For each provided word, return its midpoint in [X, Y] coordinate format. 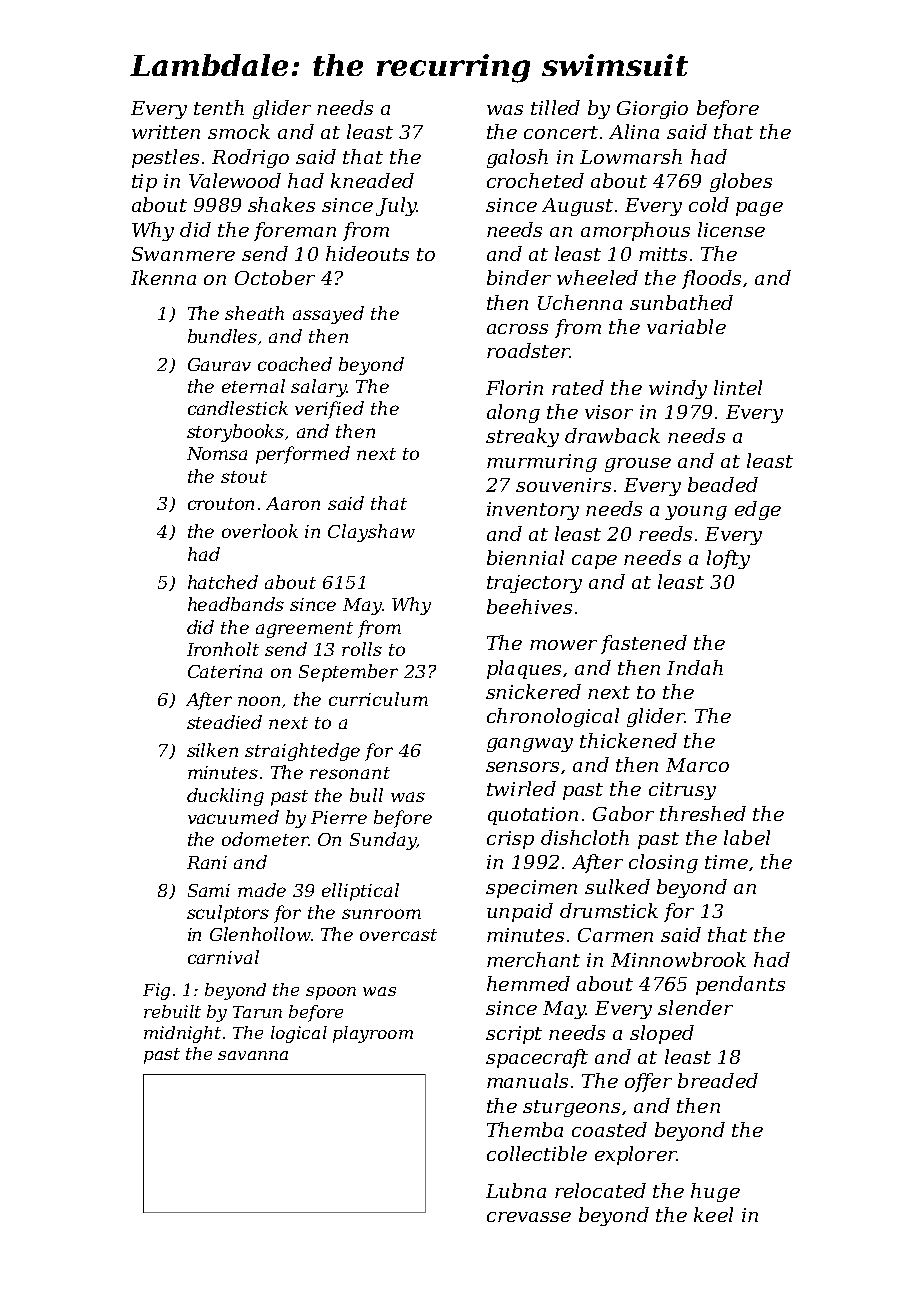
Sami [209, 890]
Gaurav [219, 364]
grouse [638, 465]
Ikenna [163, 277]
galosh [517, 158]
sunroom [381, 914]
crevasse [529, 1217]
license [731, 229]
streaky [522, 437]
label [747, 837]
